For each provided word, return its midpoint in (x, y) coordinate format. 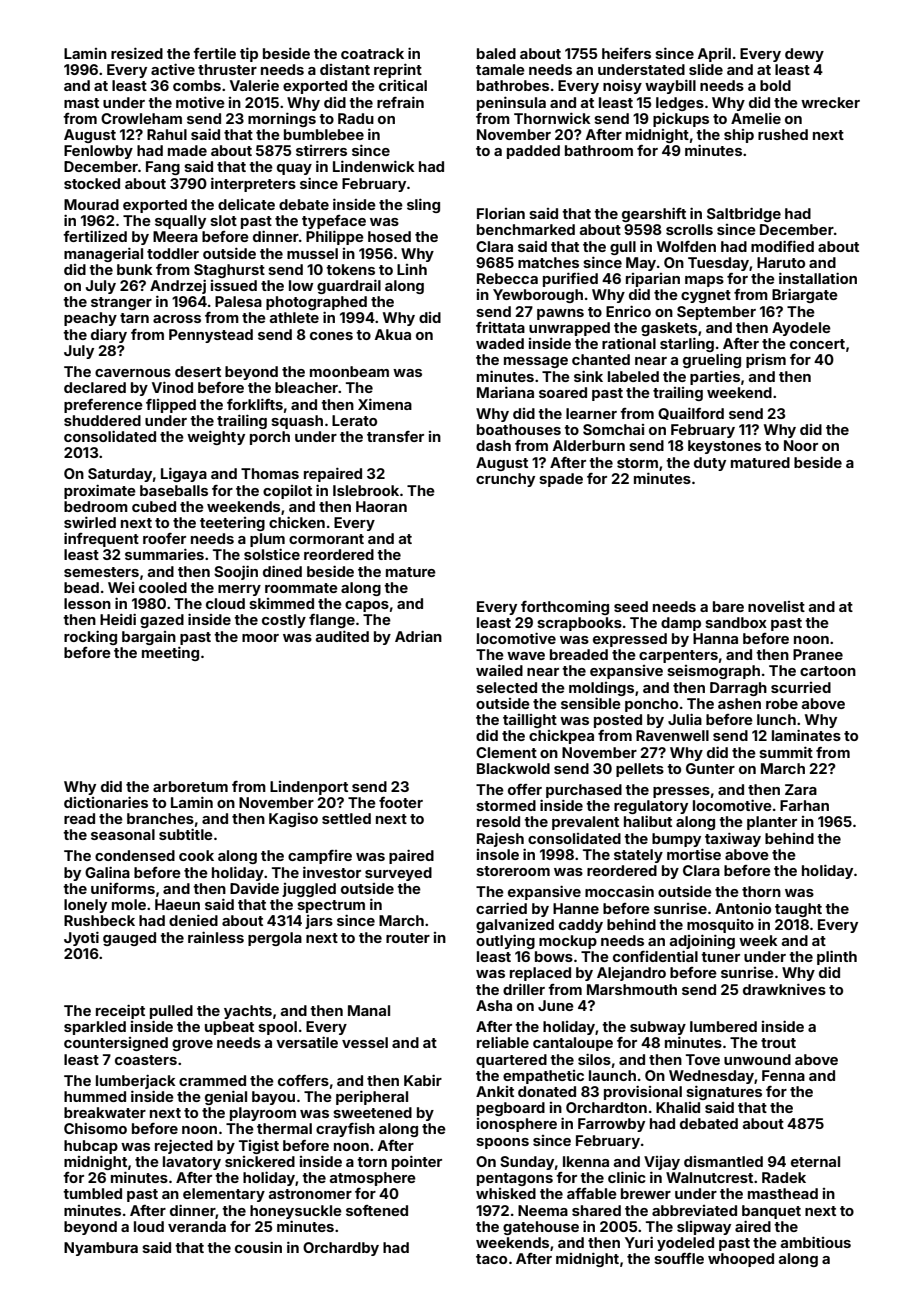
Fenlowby (98, 152)
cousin (258, 1247)
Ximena (385, 404)
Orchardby (341, 1249)
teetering (232, 524)
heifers (626, 53)
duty (710, 464)
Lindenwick (374, 166)
